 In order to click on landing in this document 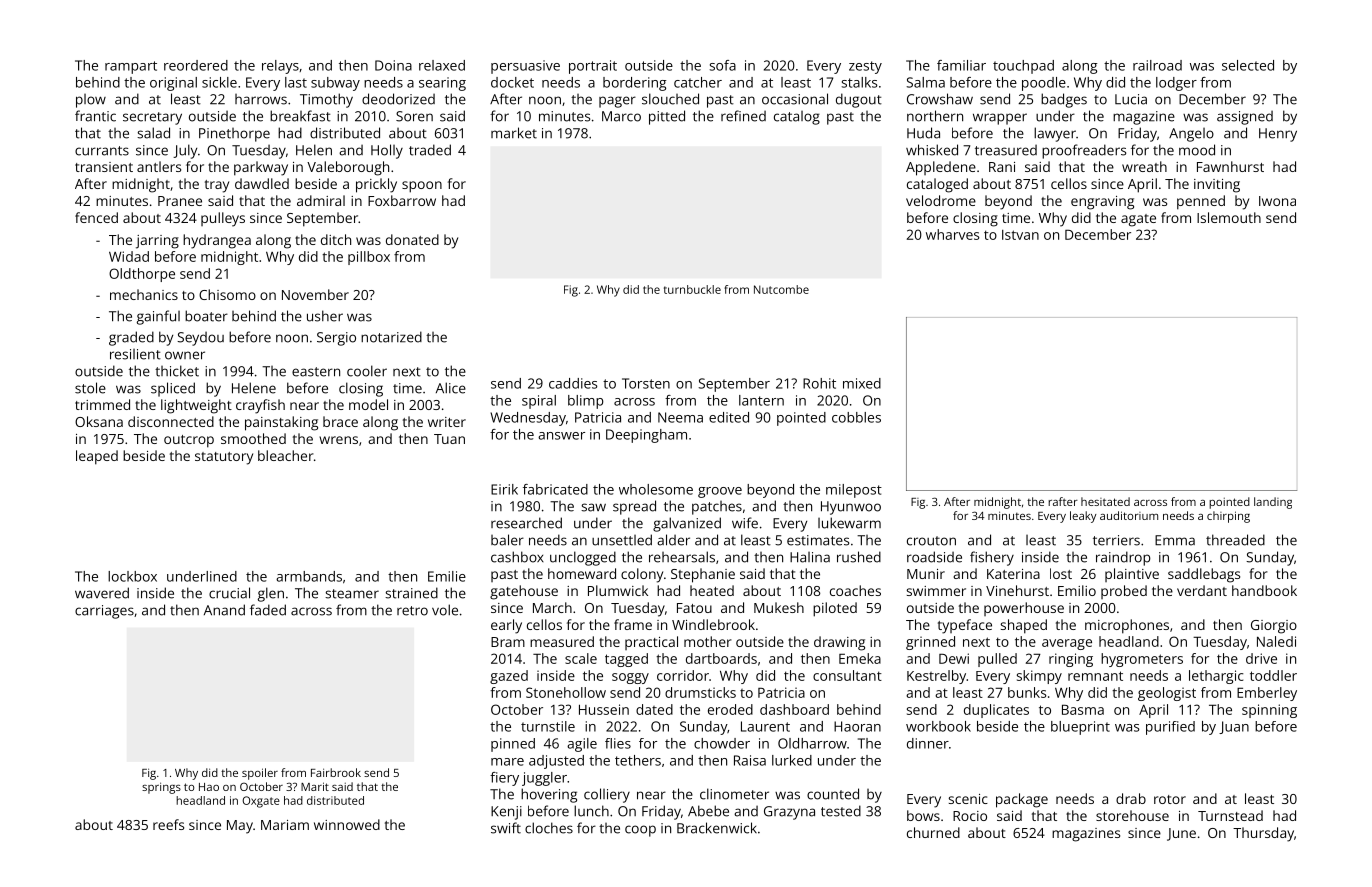, I will do `click(1273, 503)`.
